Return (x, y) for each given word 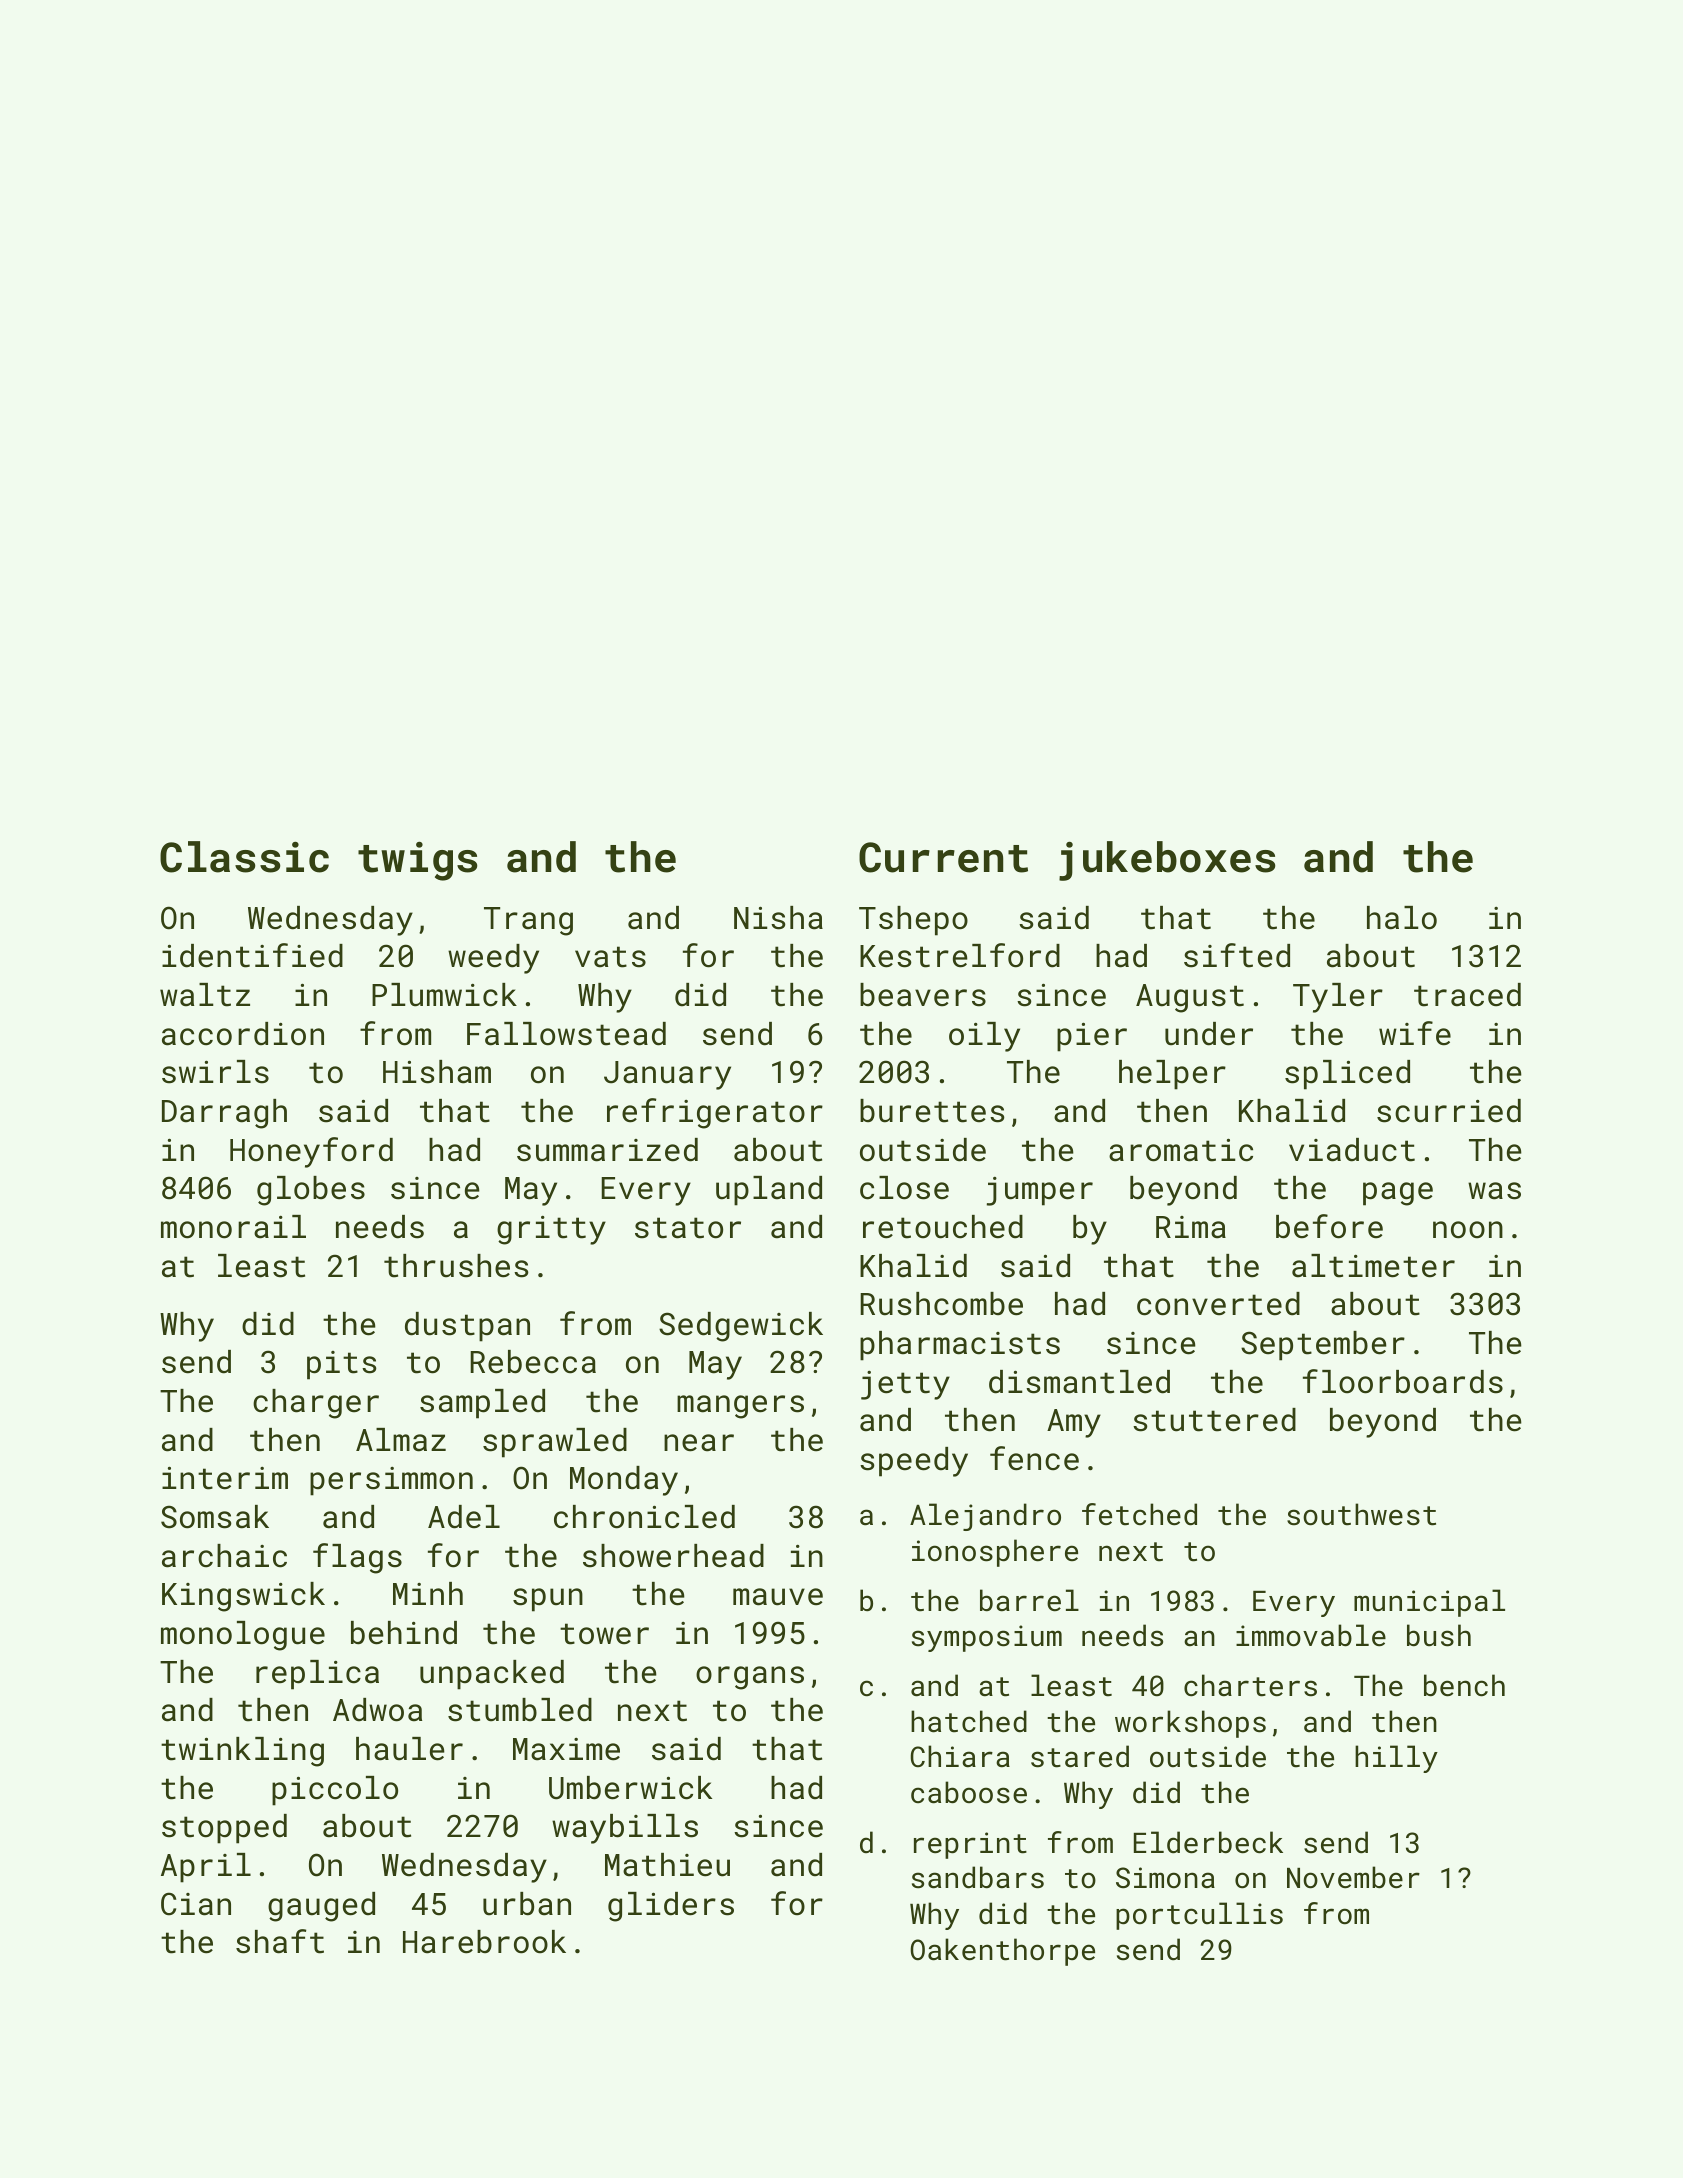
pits (342, 1365)
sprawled (555, 1443)
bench (1464, 1685)
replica (317, 1675)
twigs (417, 861)
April (206, 1868)
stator (688, 1228)
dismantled (1079, 1382)
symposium (987, 1638)
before (1329, 1226)
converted (1218, 1304)
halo (1402, 918)
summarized (607, 1150)
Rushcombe (941, 1304)
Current (943, 857)
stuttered (1214, 1420)
